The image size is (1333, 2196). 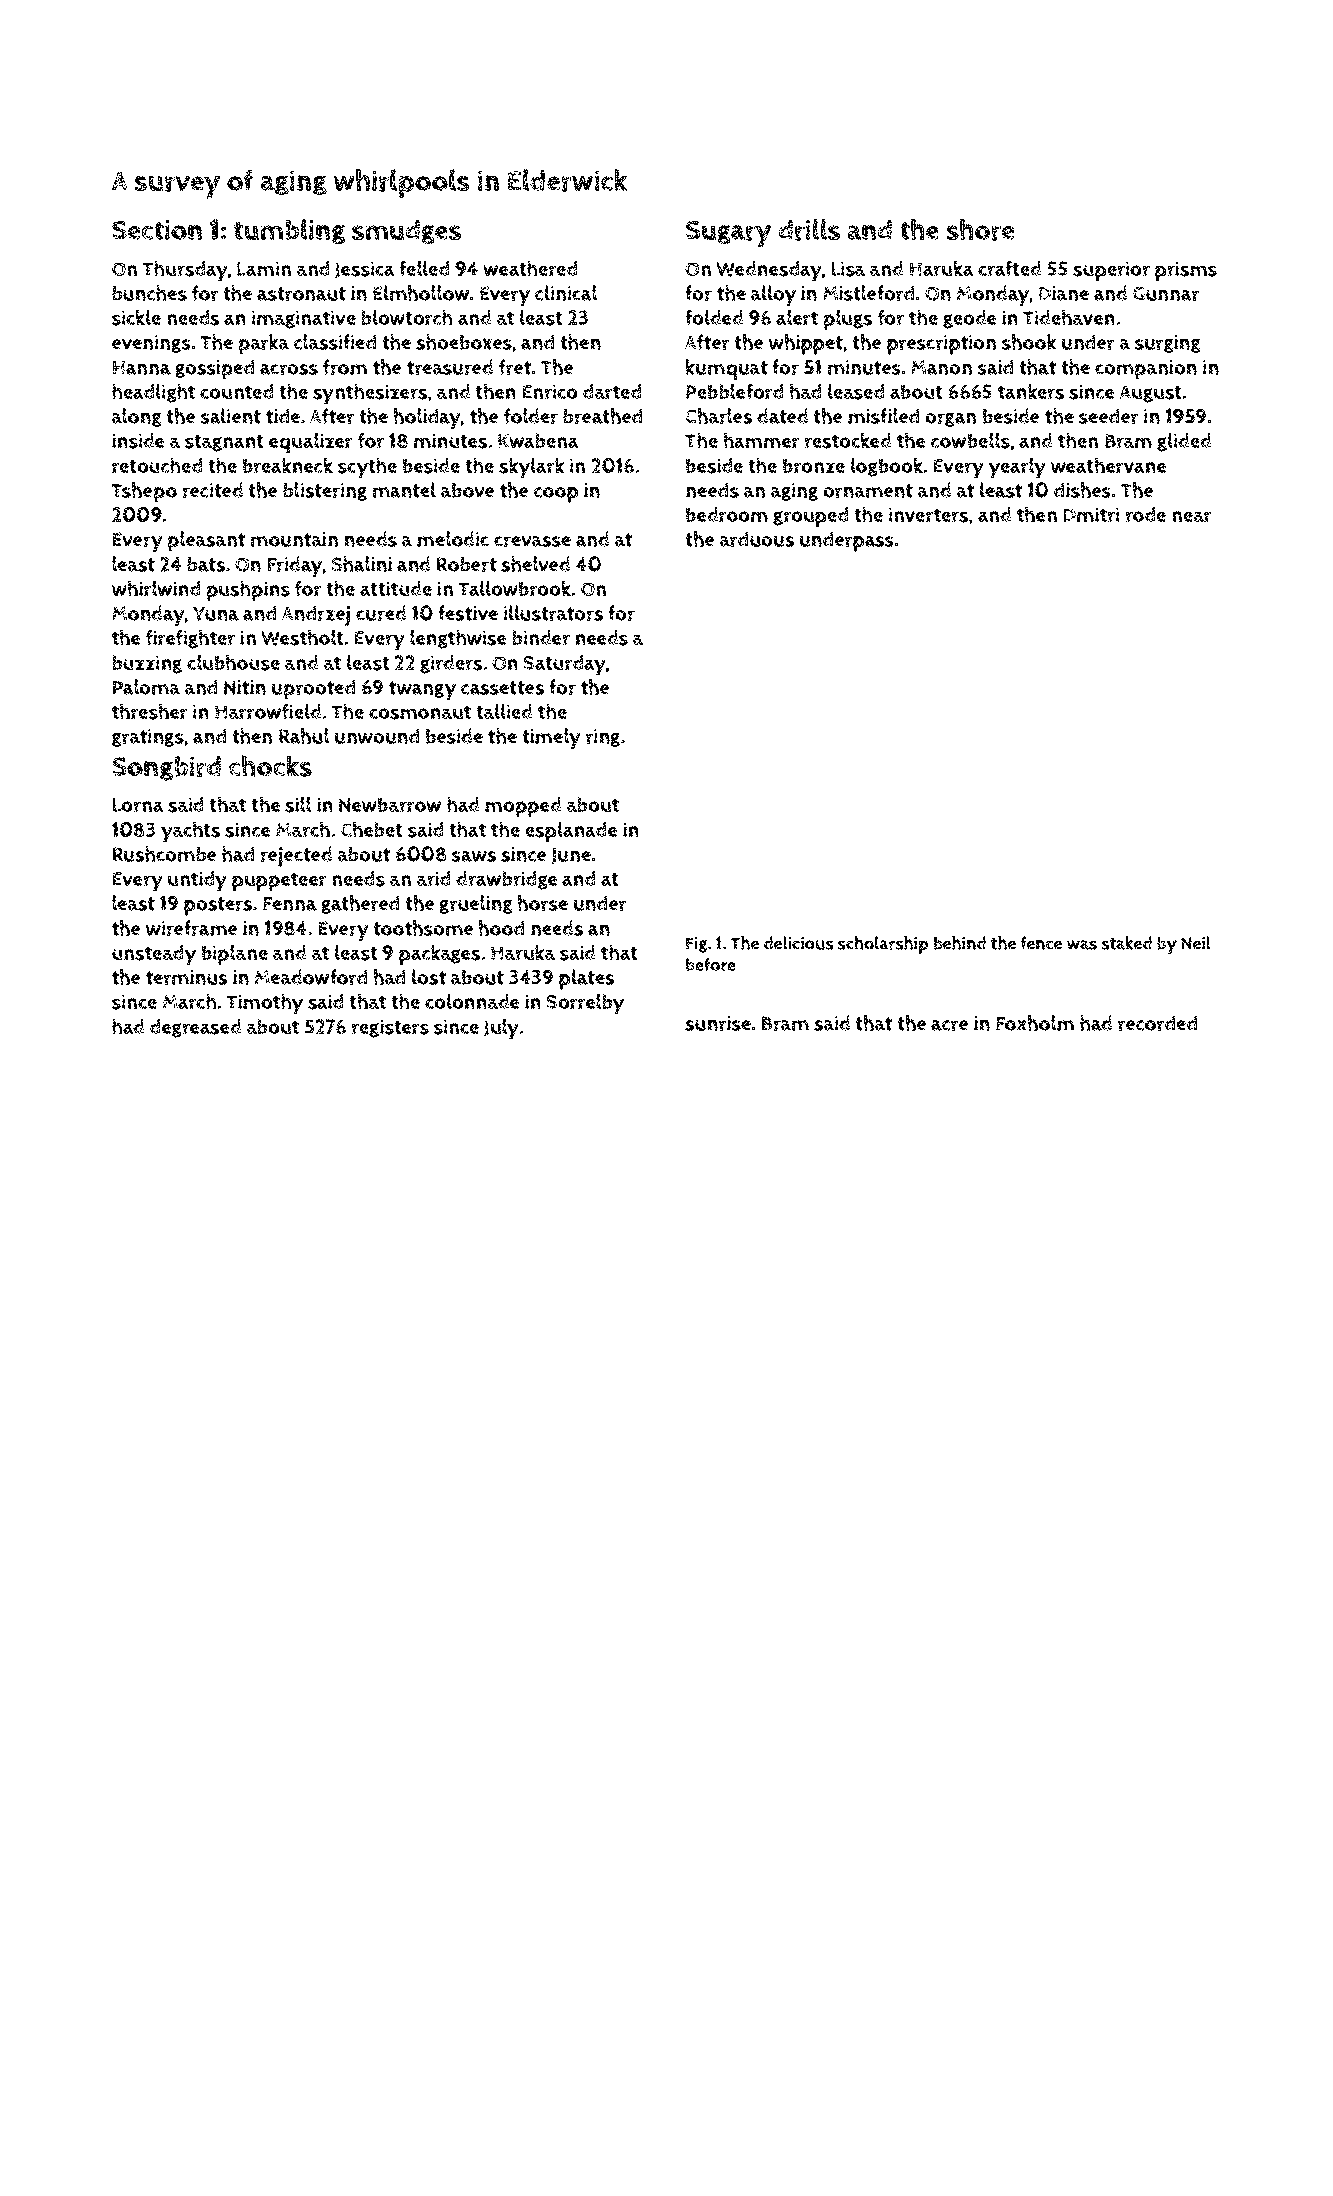 What do you see at coordinates (586, 979) in the image?
I see `plates` at bounding box center [586, 979].
